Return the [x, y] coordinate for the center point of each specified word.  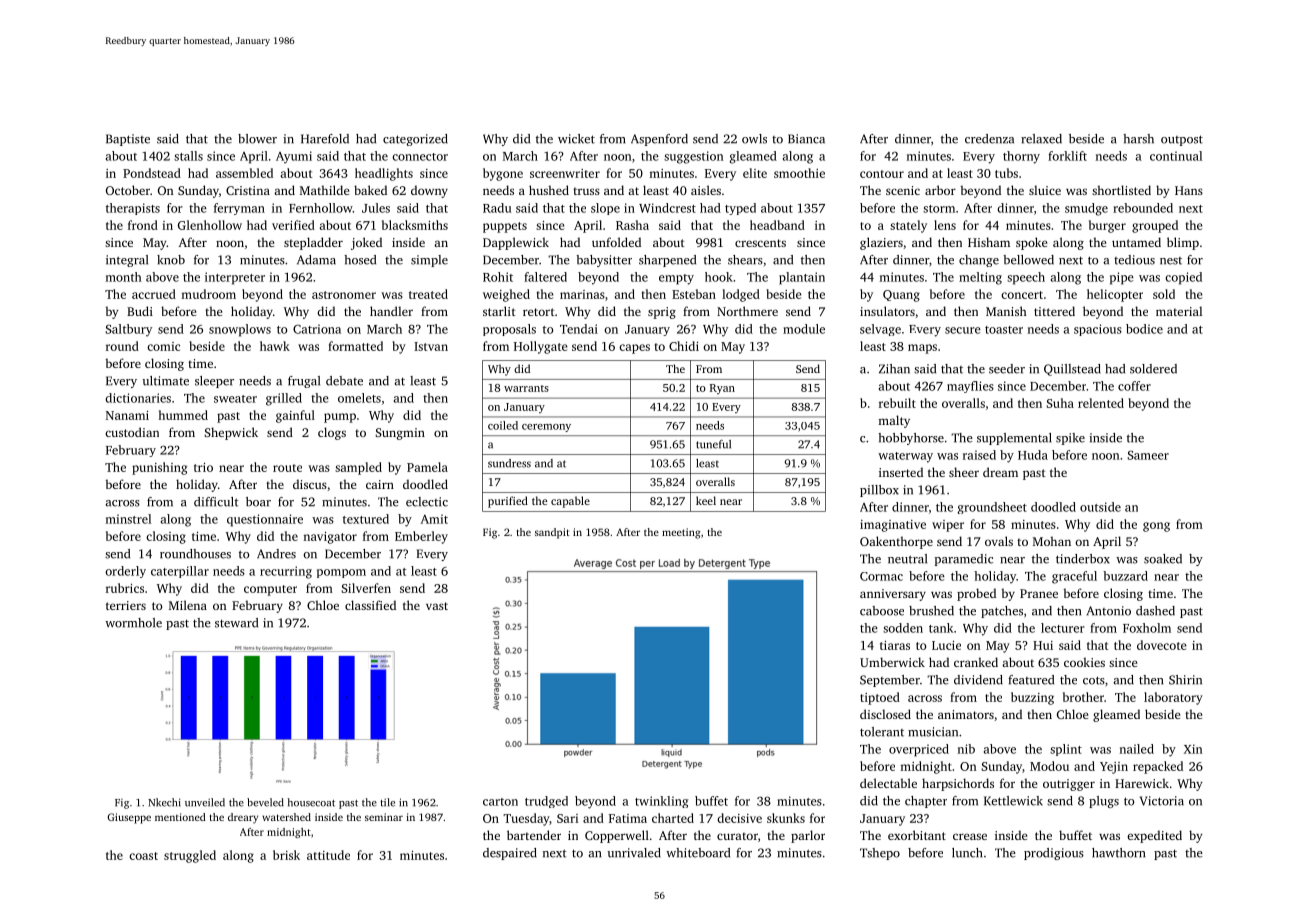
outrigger [1069, 785]
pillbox [879, 491]
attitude [328, 855]
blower [257, 139]
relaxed [1041, 139]
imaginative [893, 526]
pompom [341, 573]
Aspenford [659, 140]
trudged [546, 802]
